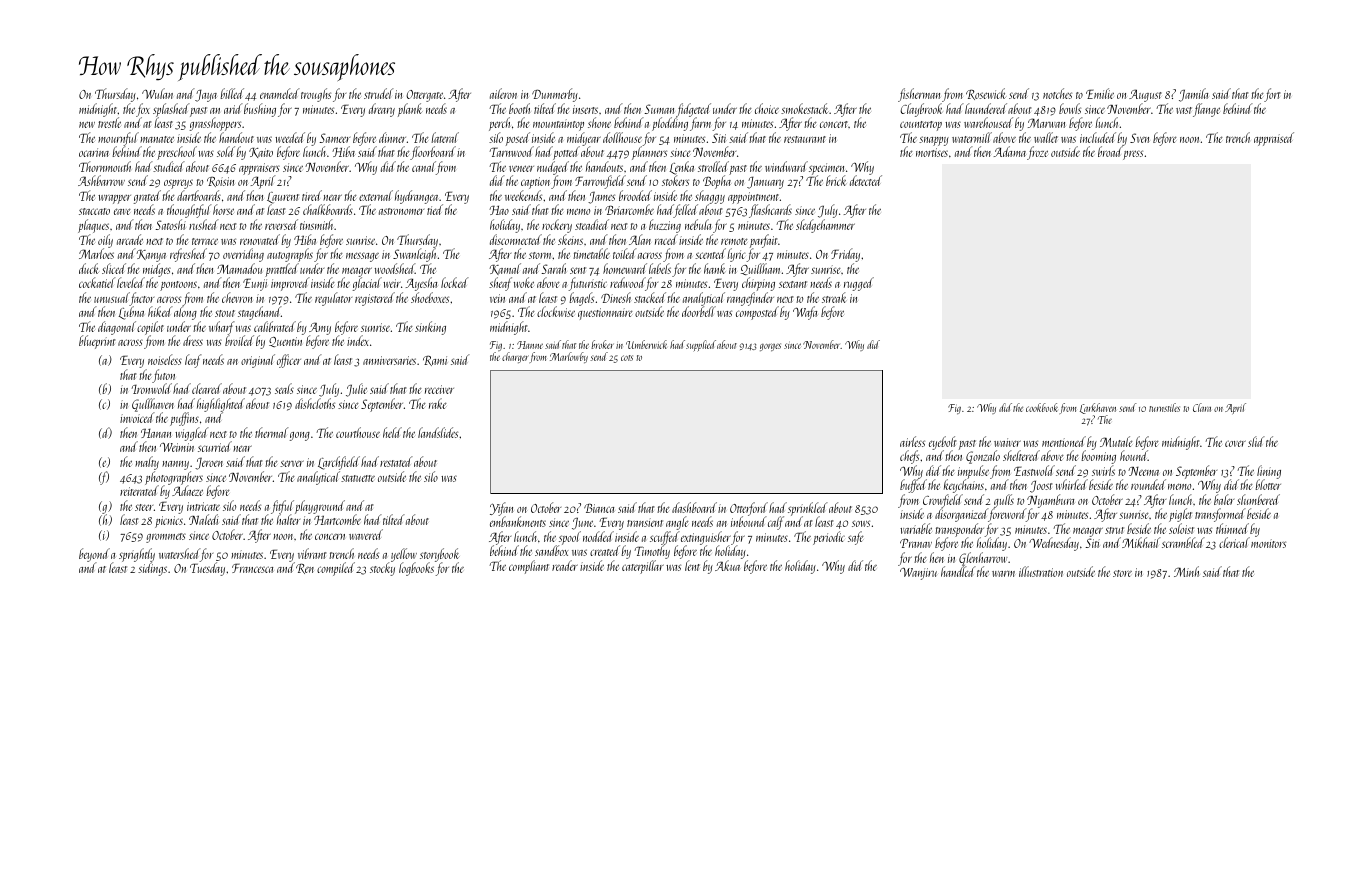  I want to click on Mutale, so click(1116, 441).
